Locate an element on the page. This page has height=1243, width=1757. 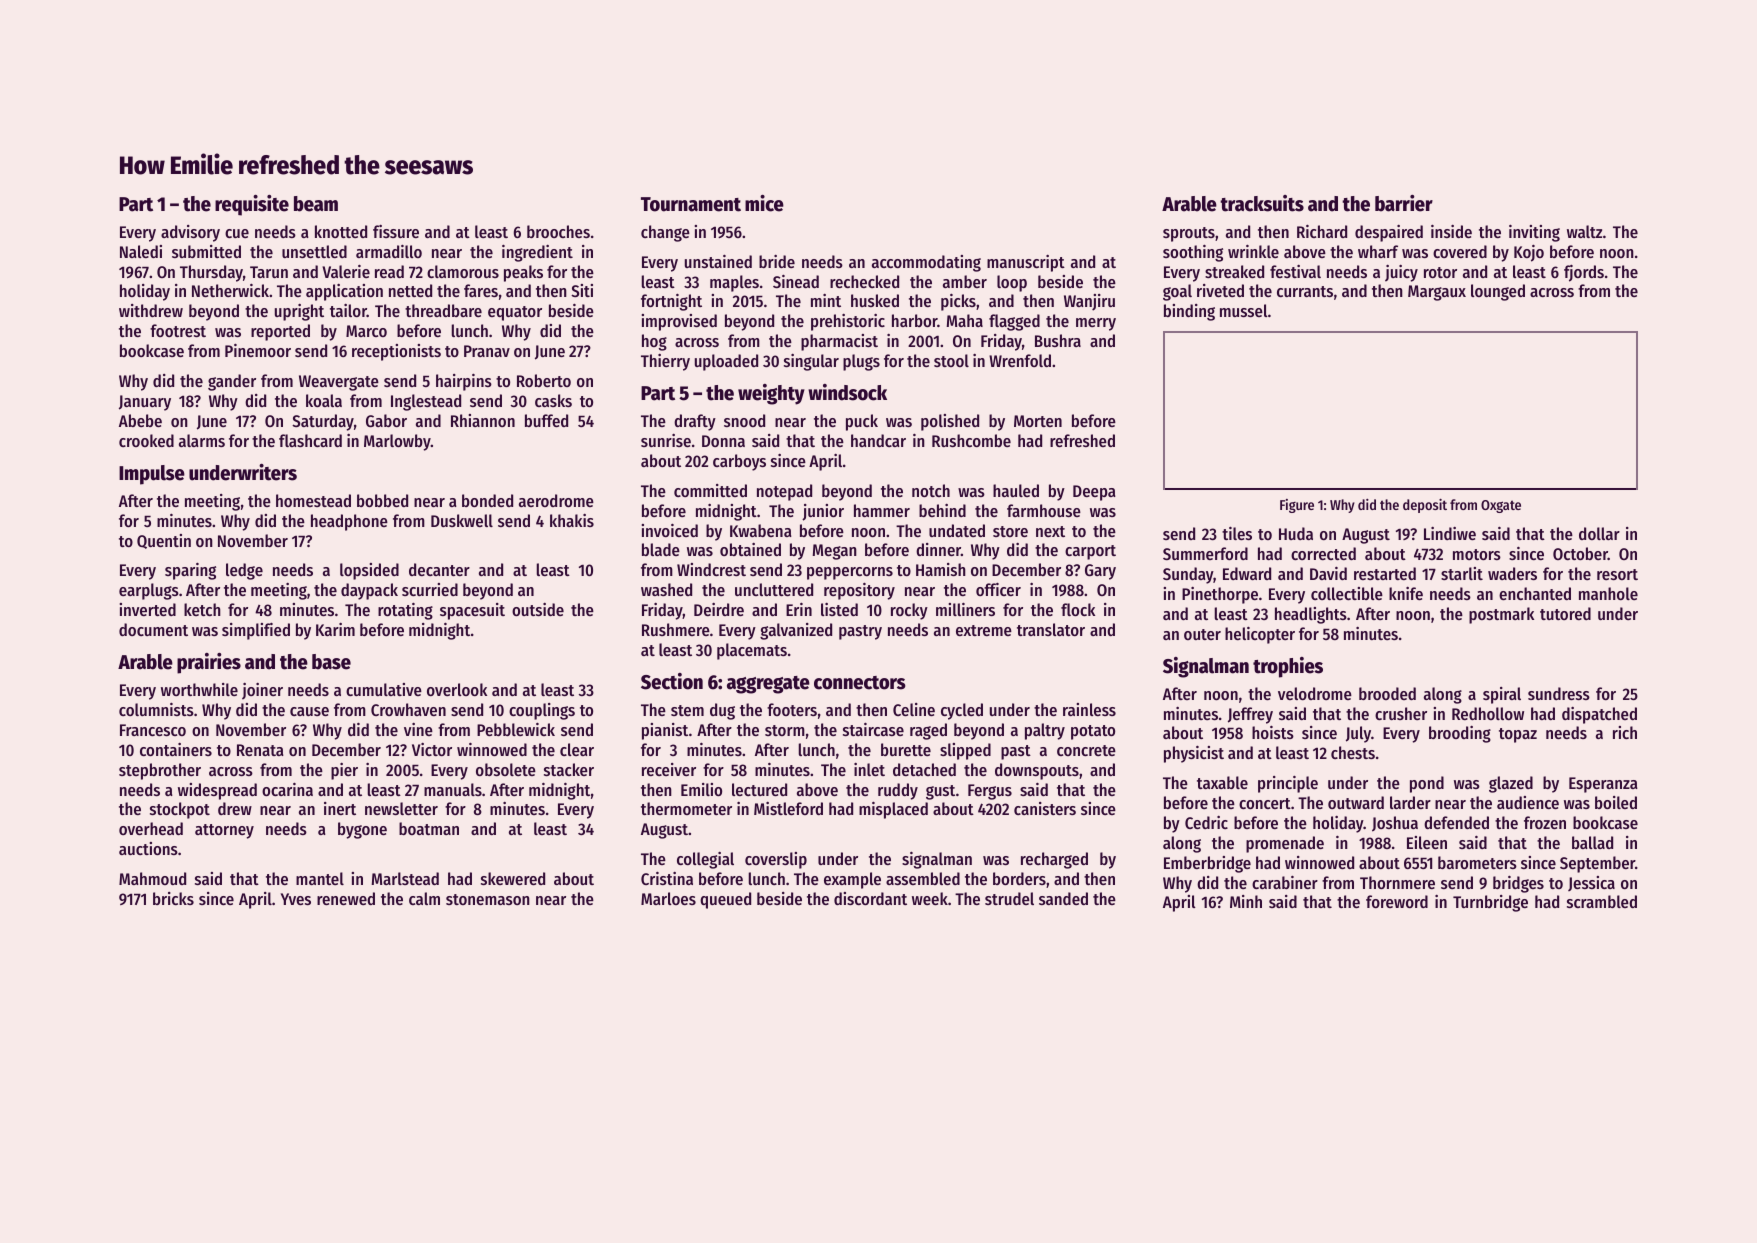
polished is located at coordinates (950, 422).
